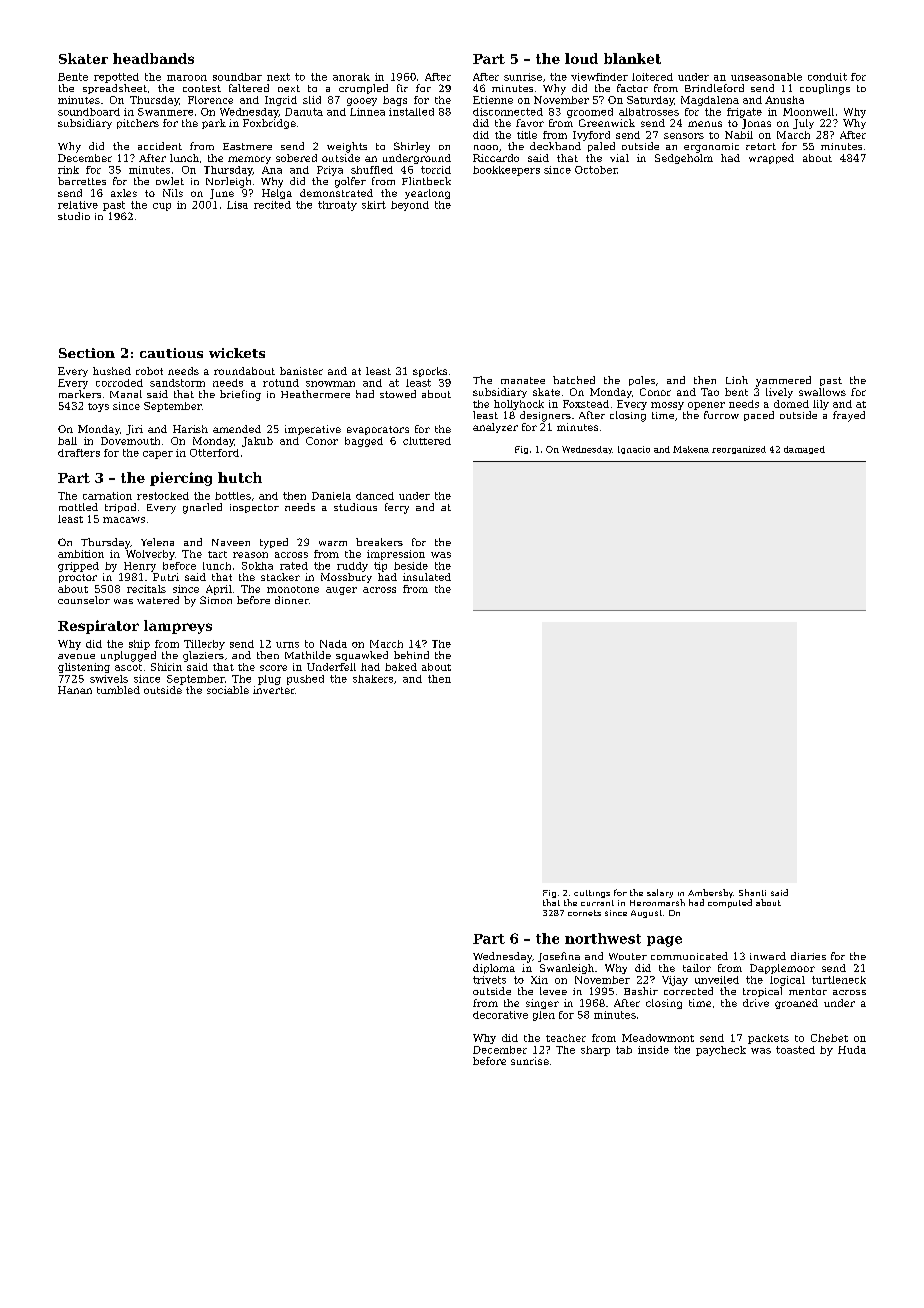  What do you see at coordinates (411, 112) in the page?
I see `installed` at bounding box center [411, 112].
